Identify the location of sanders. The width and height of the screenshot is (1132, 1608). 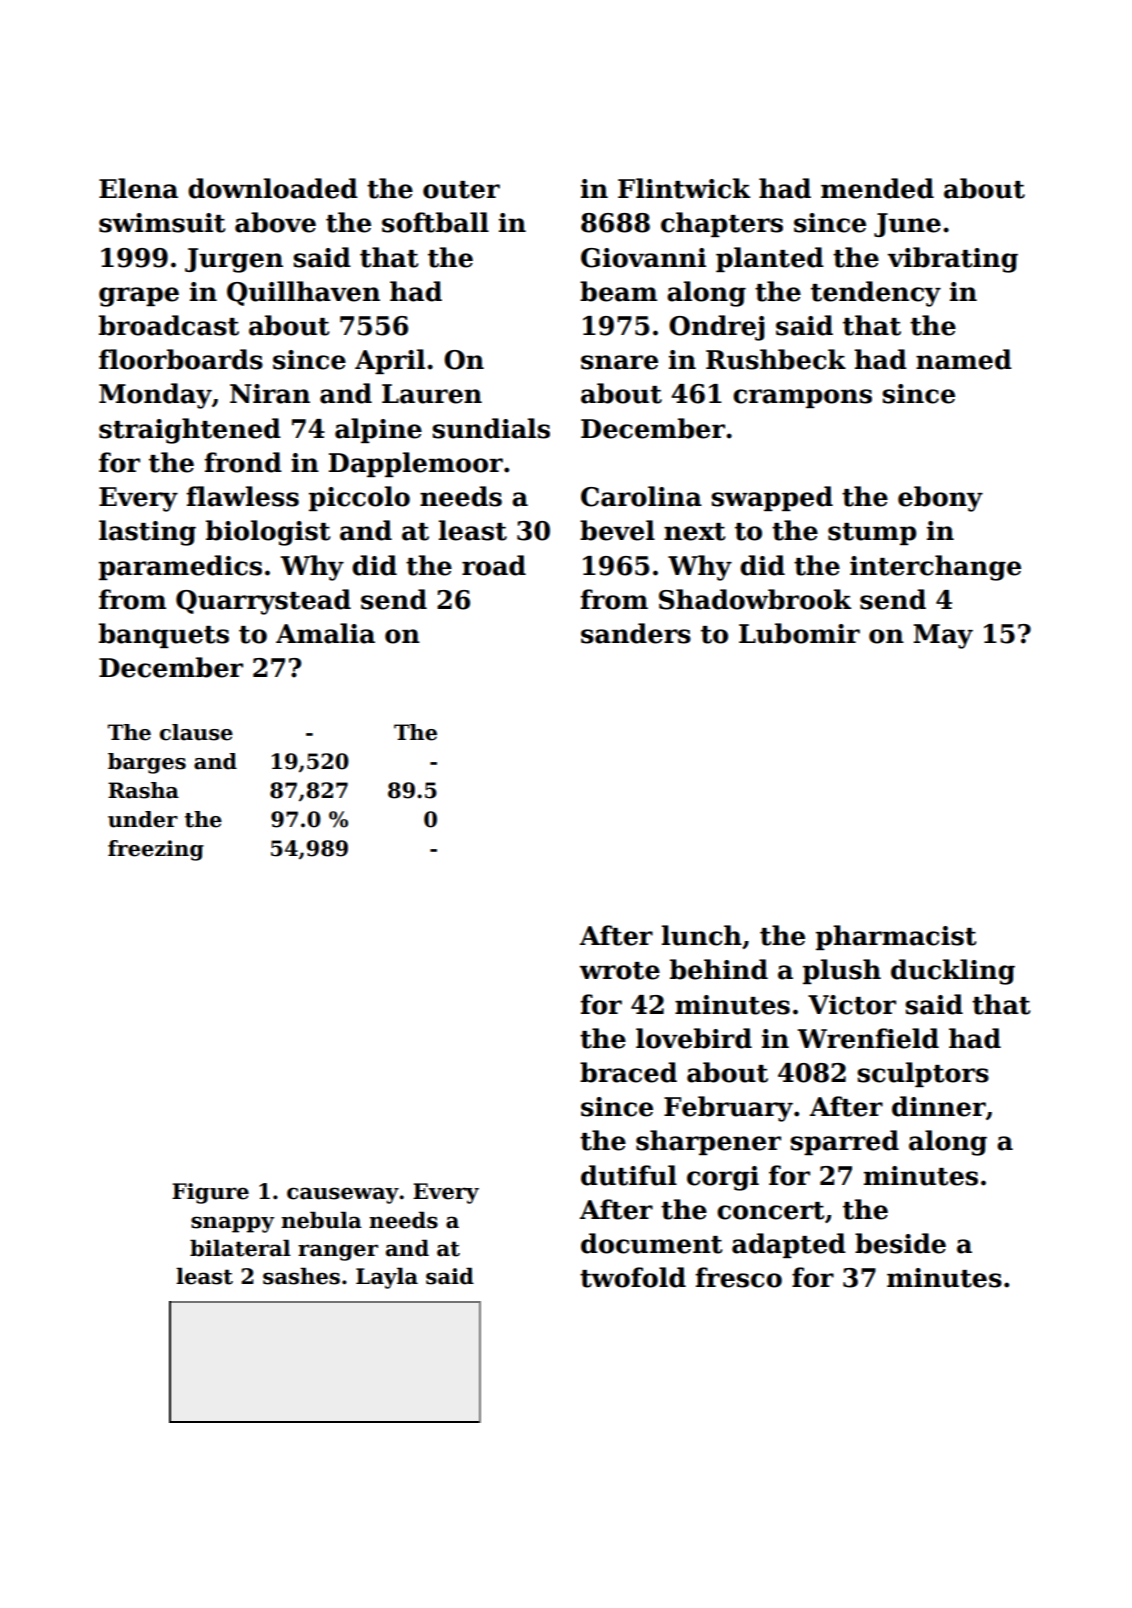
(636, 633).
